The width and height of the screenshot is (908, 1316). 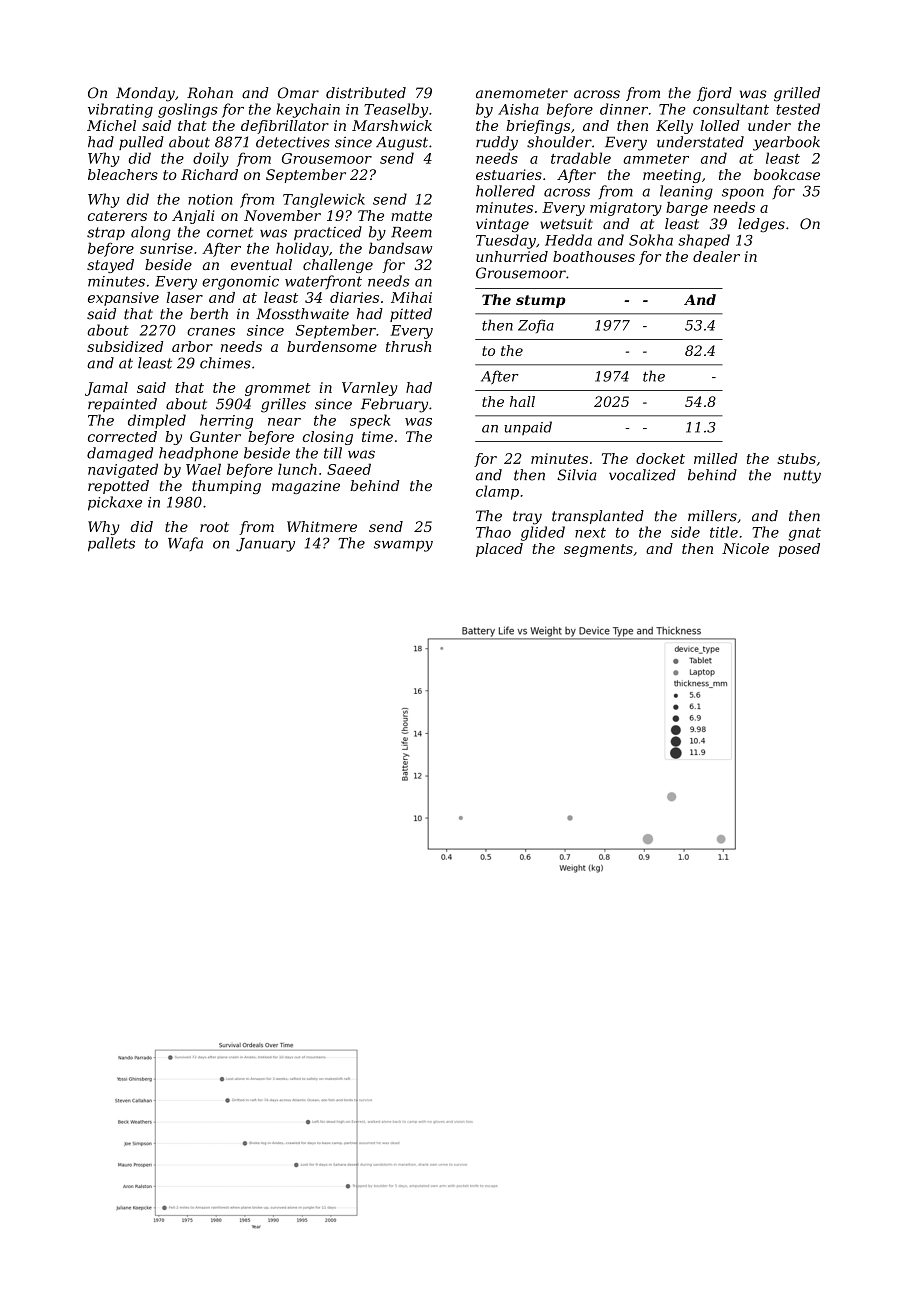 I want to click on subsidized, so click(x=125, y=346).
